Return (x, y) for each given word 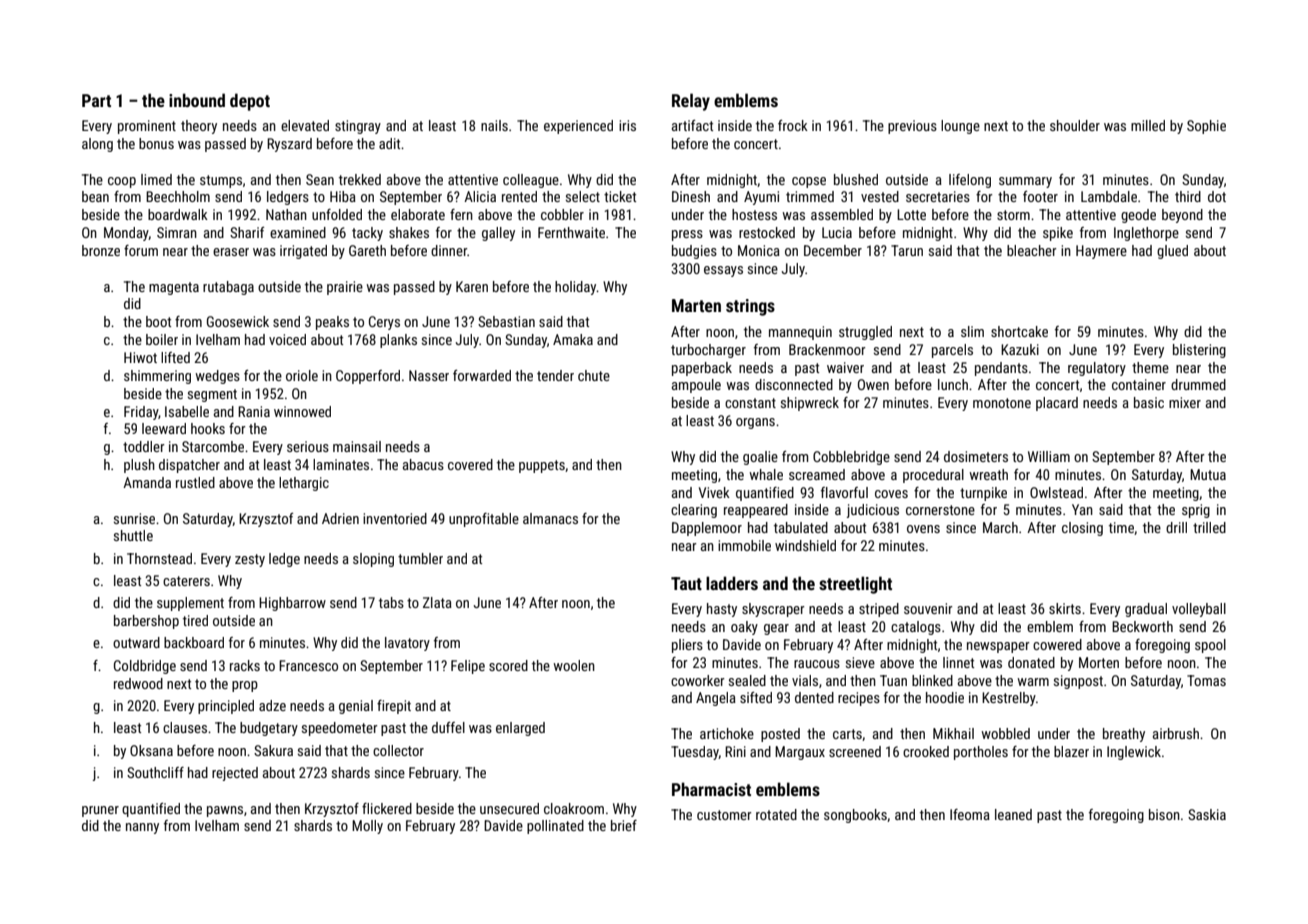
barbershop (146, 622)
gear (776, 629)
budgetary (269, 729)
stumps (221, 181)
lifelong (970, 181)
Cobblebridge (851, 458)
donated (1031, 662)
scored (508, 665)
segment (212, 395)
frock (793, 125)
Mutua (1208, 474)
